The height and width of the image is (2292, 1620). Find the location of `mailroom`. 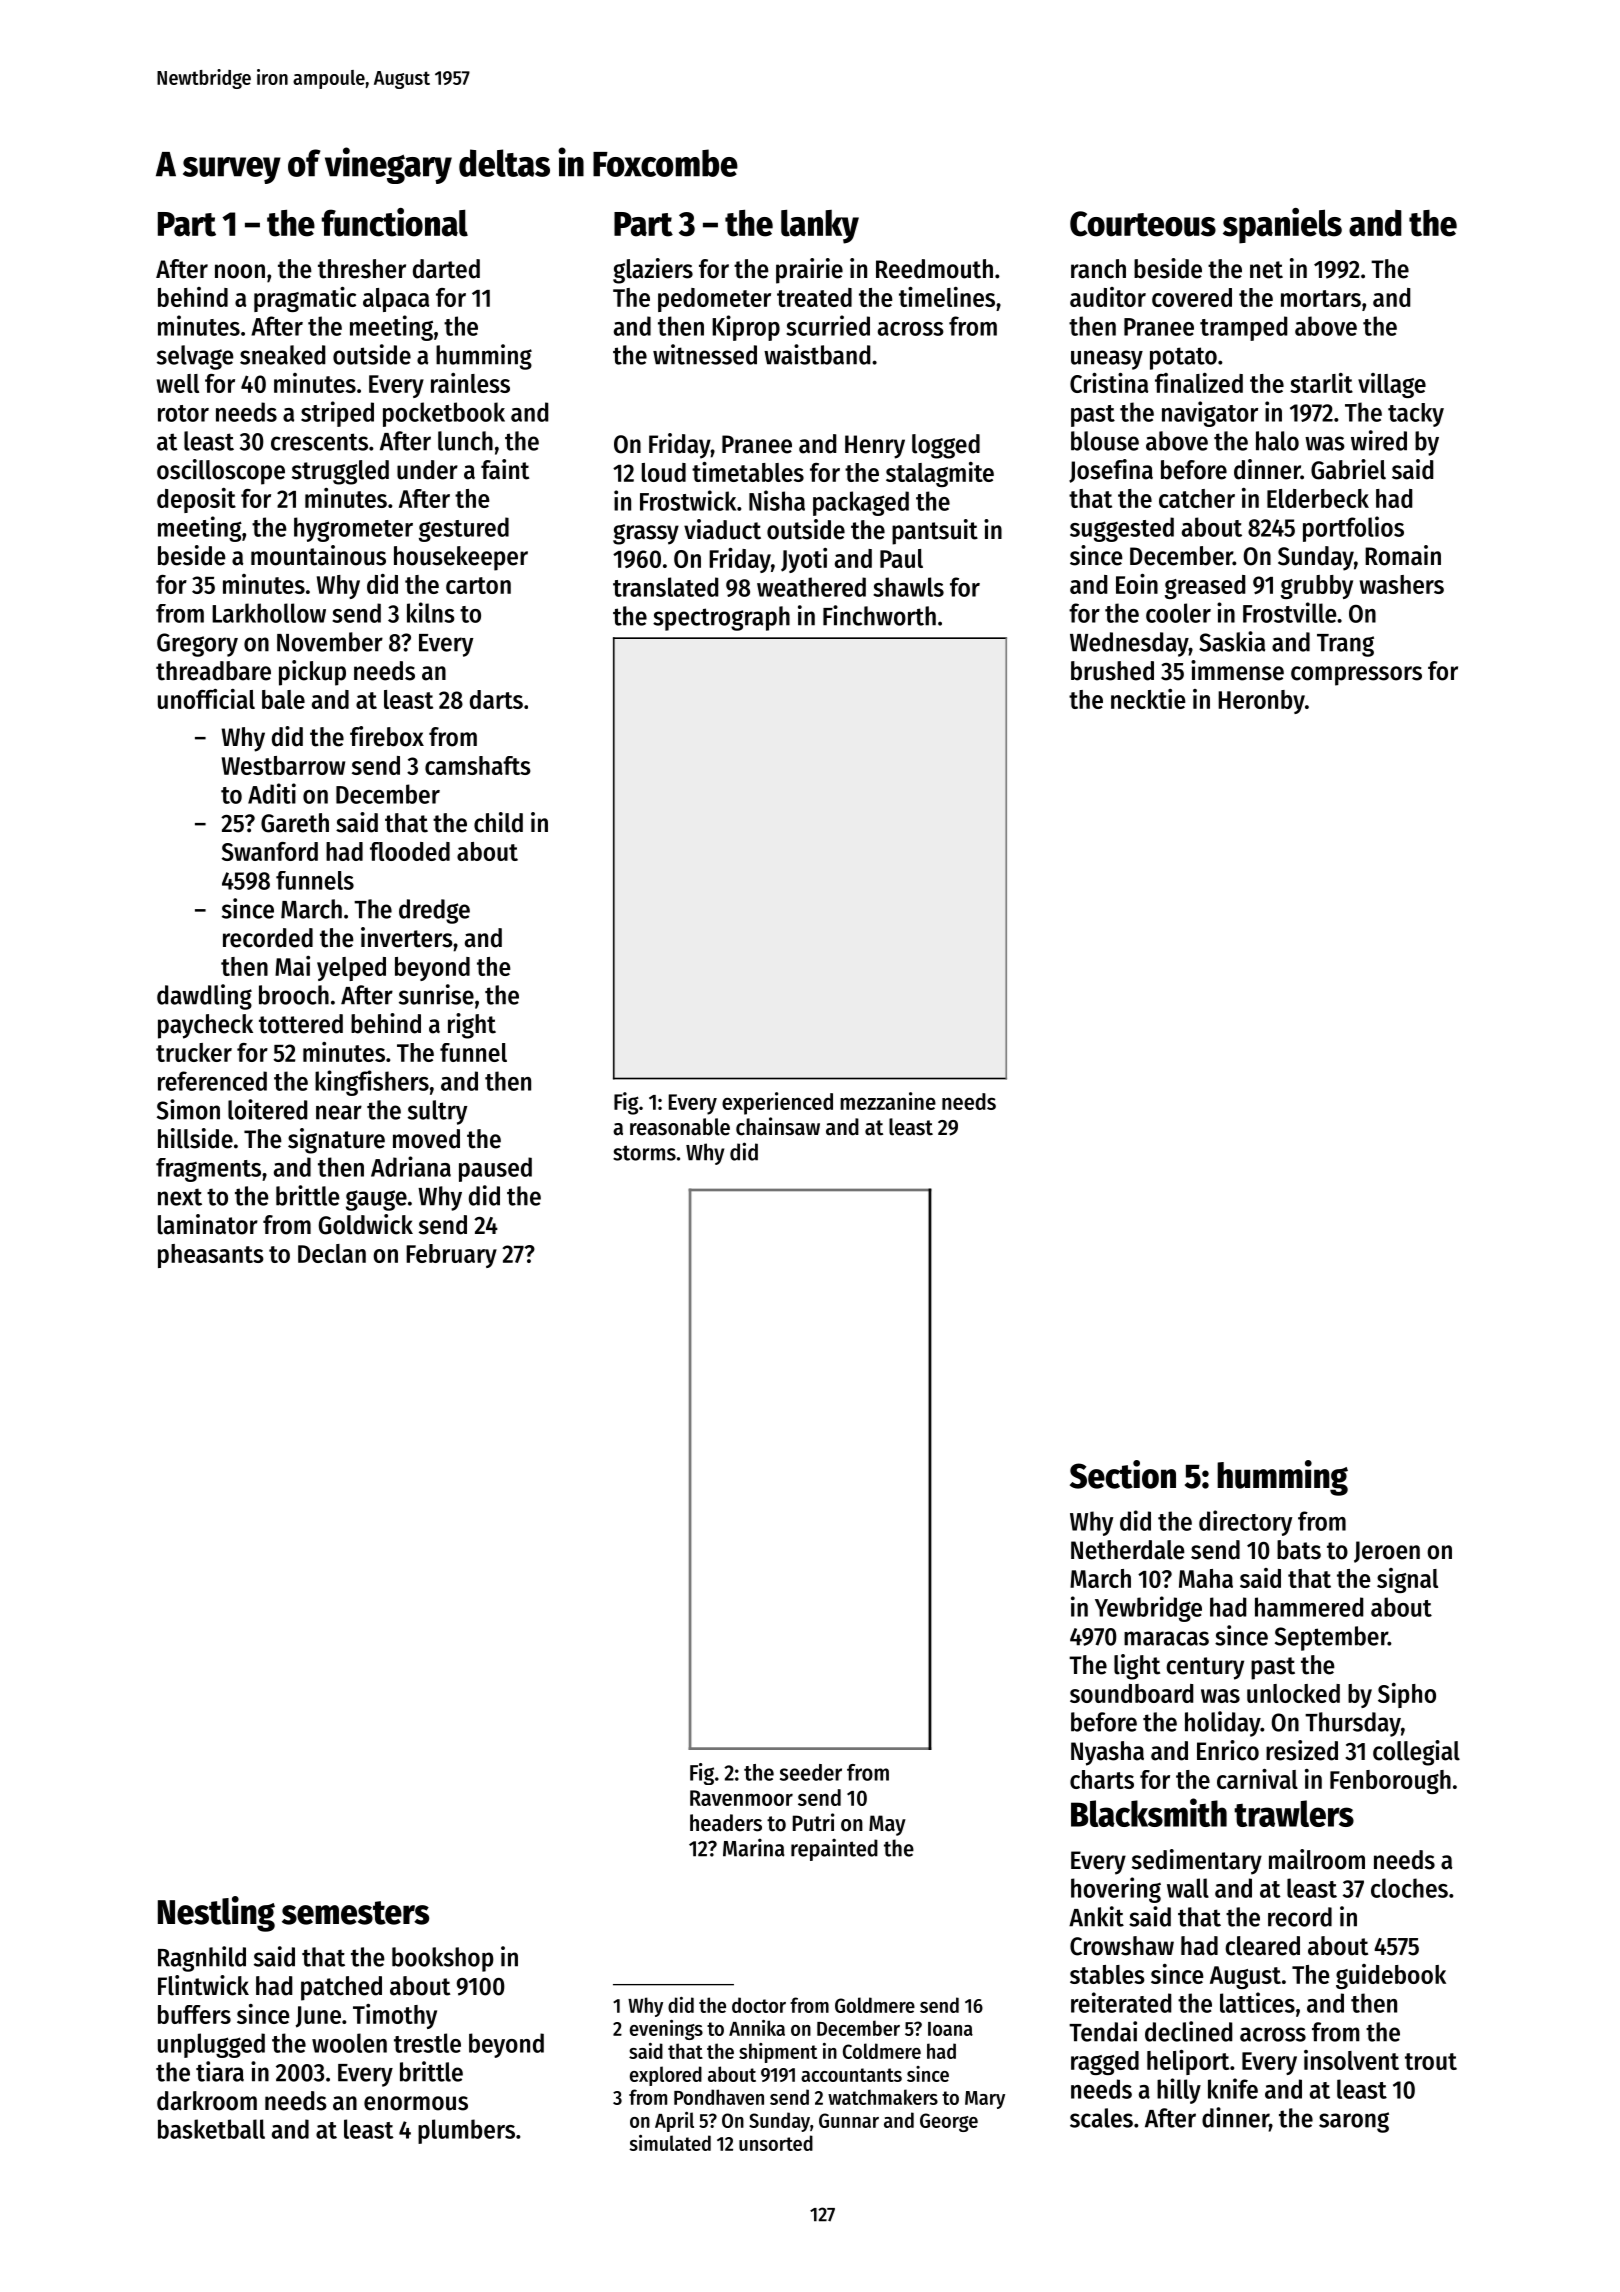

mailroom is located at coordinates (1317, 1859).
